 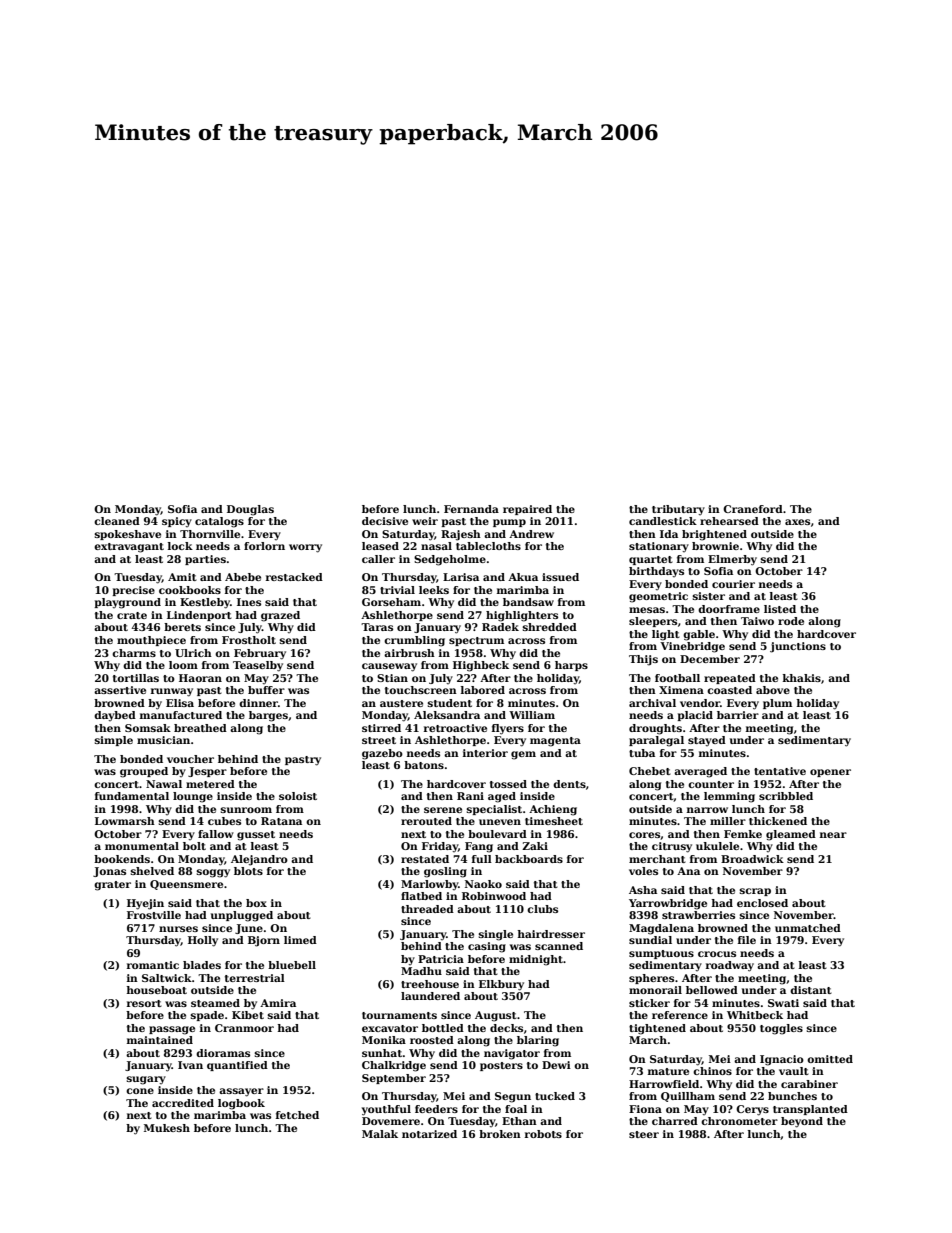 What do you see at coordinates (133, 591) in the image?
I see `precise` at bounding box center [133, 591].
